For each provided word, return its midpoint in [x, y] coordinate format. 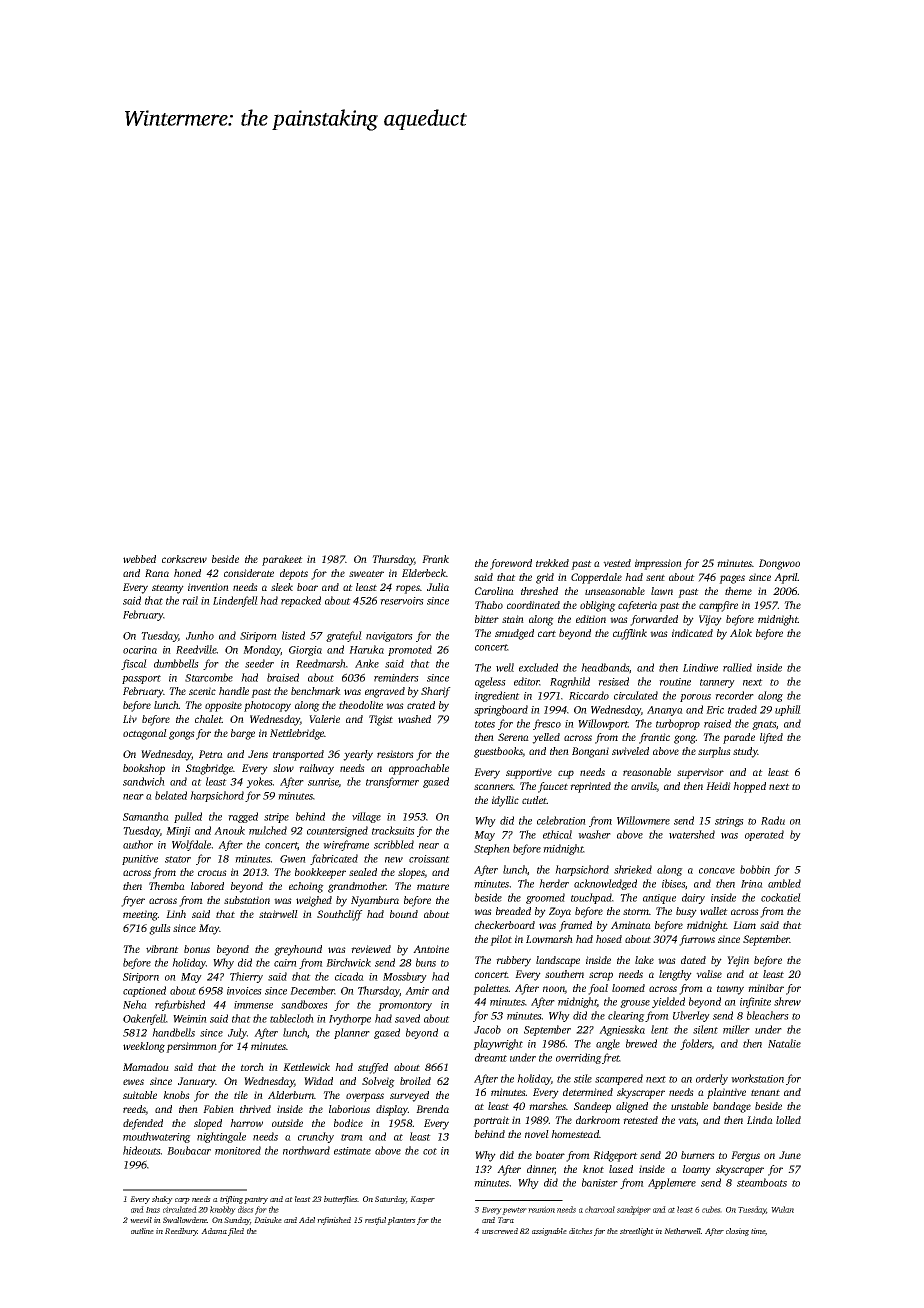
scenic [202, 691]
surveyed [409, 1096]
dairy [693, 898]
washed [414, 719]
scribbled [394, 844]
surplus [714, 752]
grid [545, 578]
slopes [411, 873]
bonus [197, 949]
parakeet [282, 560]
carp [182, 1201]
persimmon [191, 1047]
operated [764, 835]
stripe [276, 818]
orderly [712, 1079]
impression [658, 564]
